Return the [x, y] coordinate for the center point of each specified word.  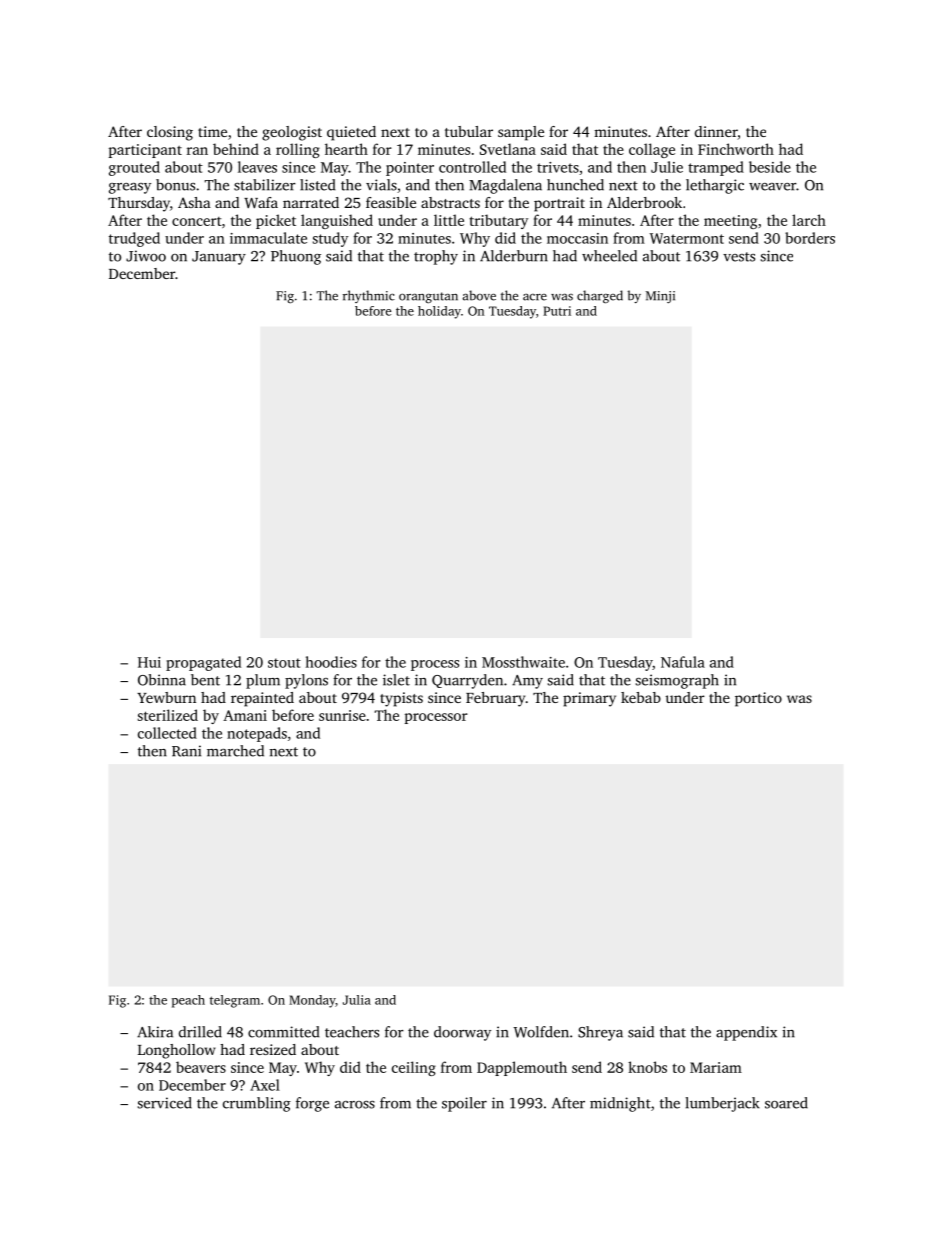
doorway [462, 1033]
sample [521, 133]
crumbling [257, 1104]
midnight [620, 1104]
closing [170, 133]
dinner [716, 133]
